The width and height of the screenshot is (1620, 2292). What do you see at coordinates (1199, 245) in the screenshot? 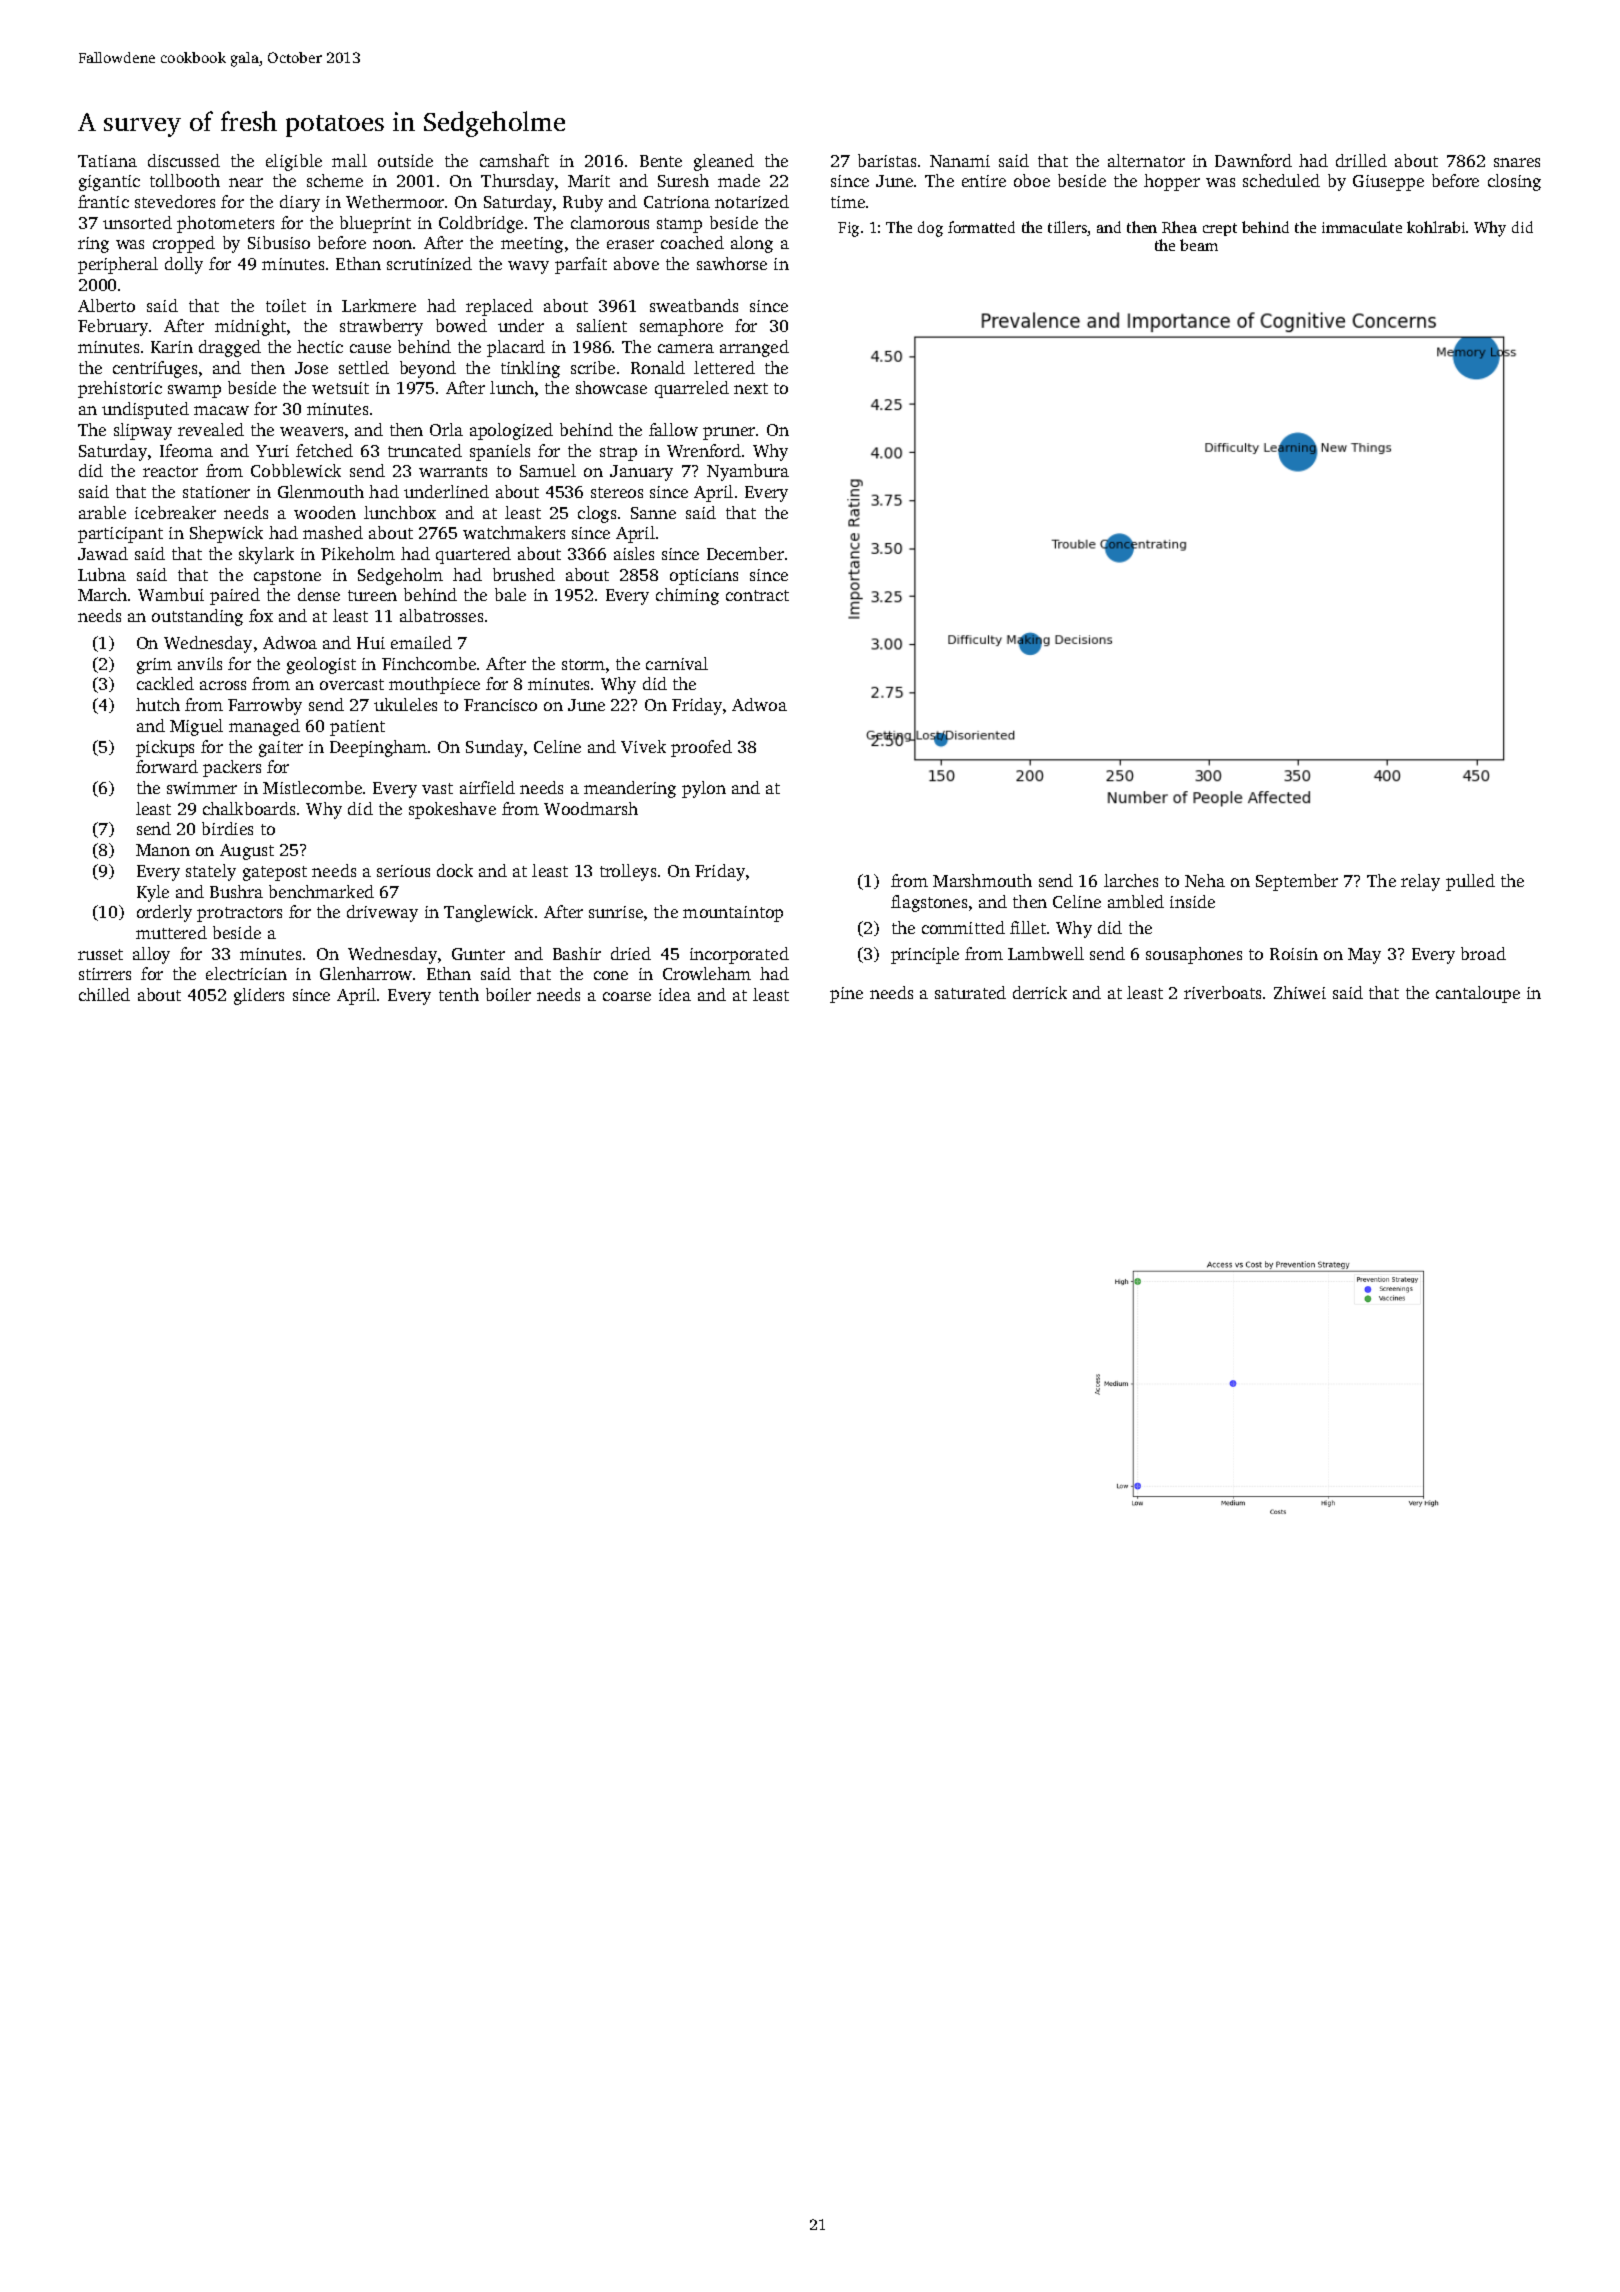
I see `beam` at bounding box center [1199, 245].
